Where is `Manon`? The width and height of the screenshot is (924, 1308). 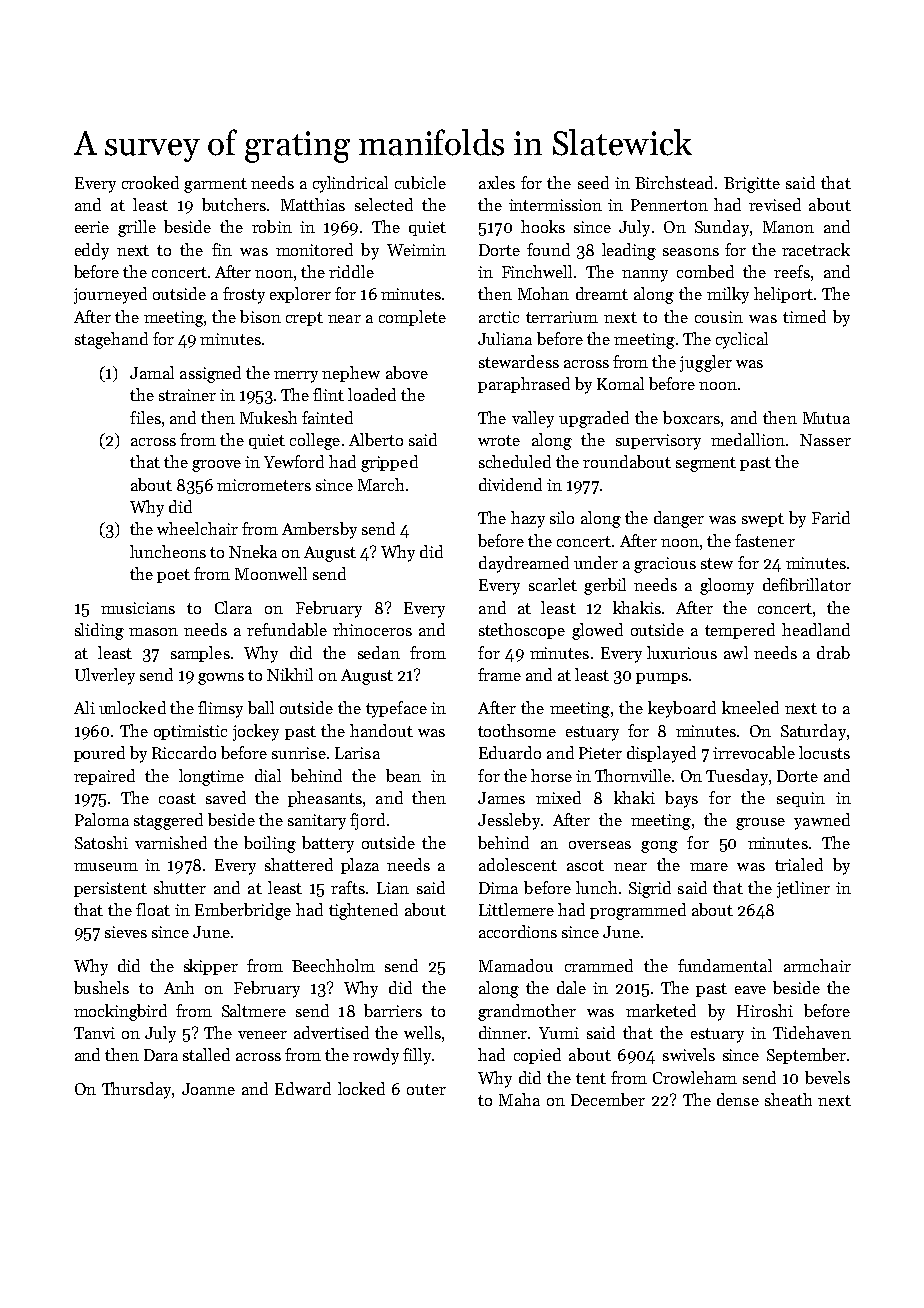 Manon is located at coordinates (788, 227).
